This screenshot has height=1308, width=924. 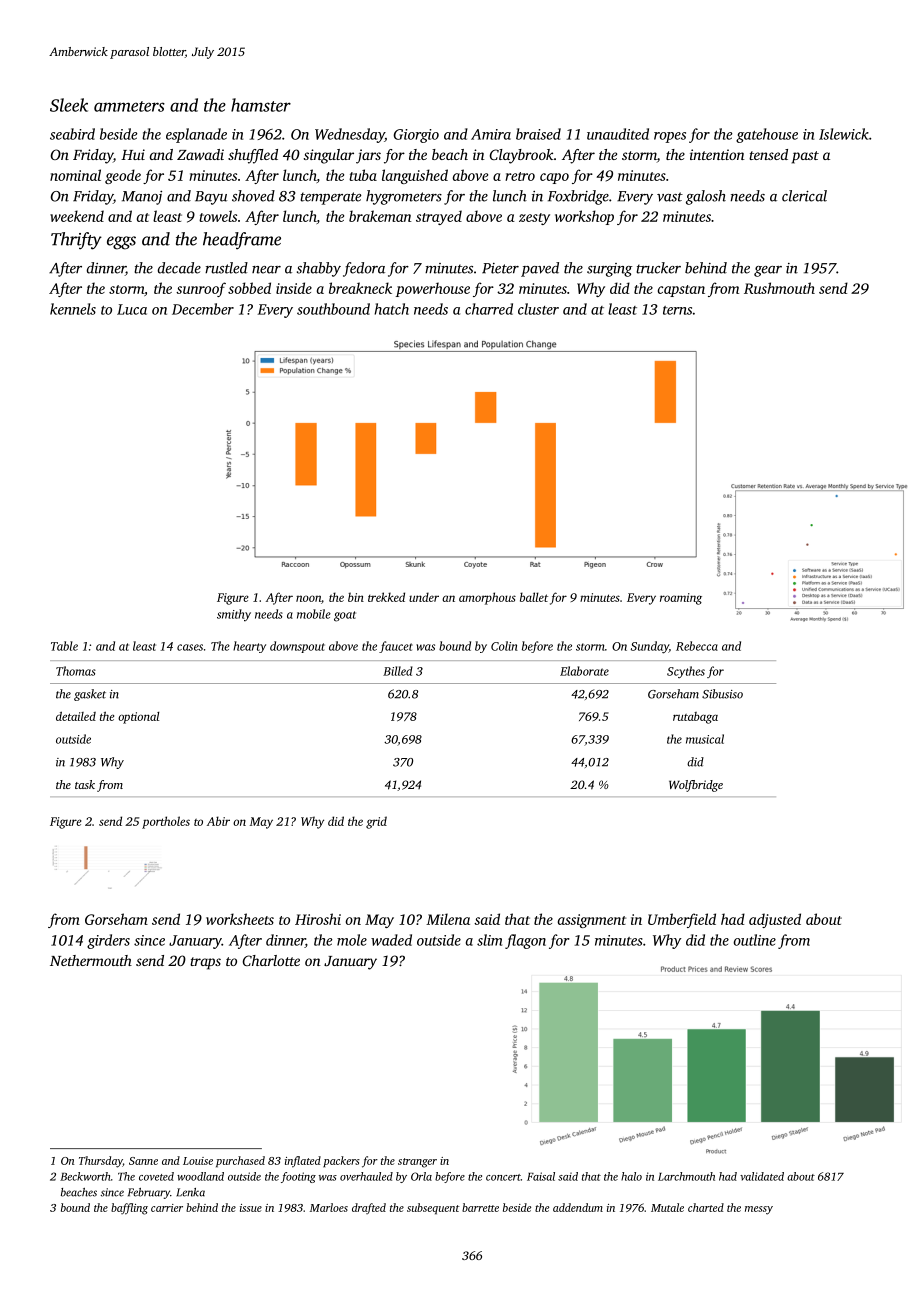 I want to click on Charlotte, so click(x=271, y=960).
